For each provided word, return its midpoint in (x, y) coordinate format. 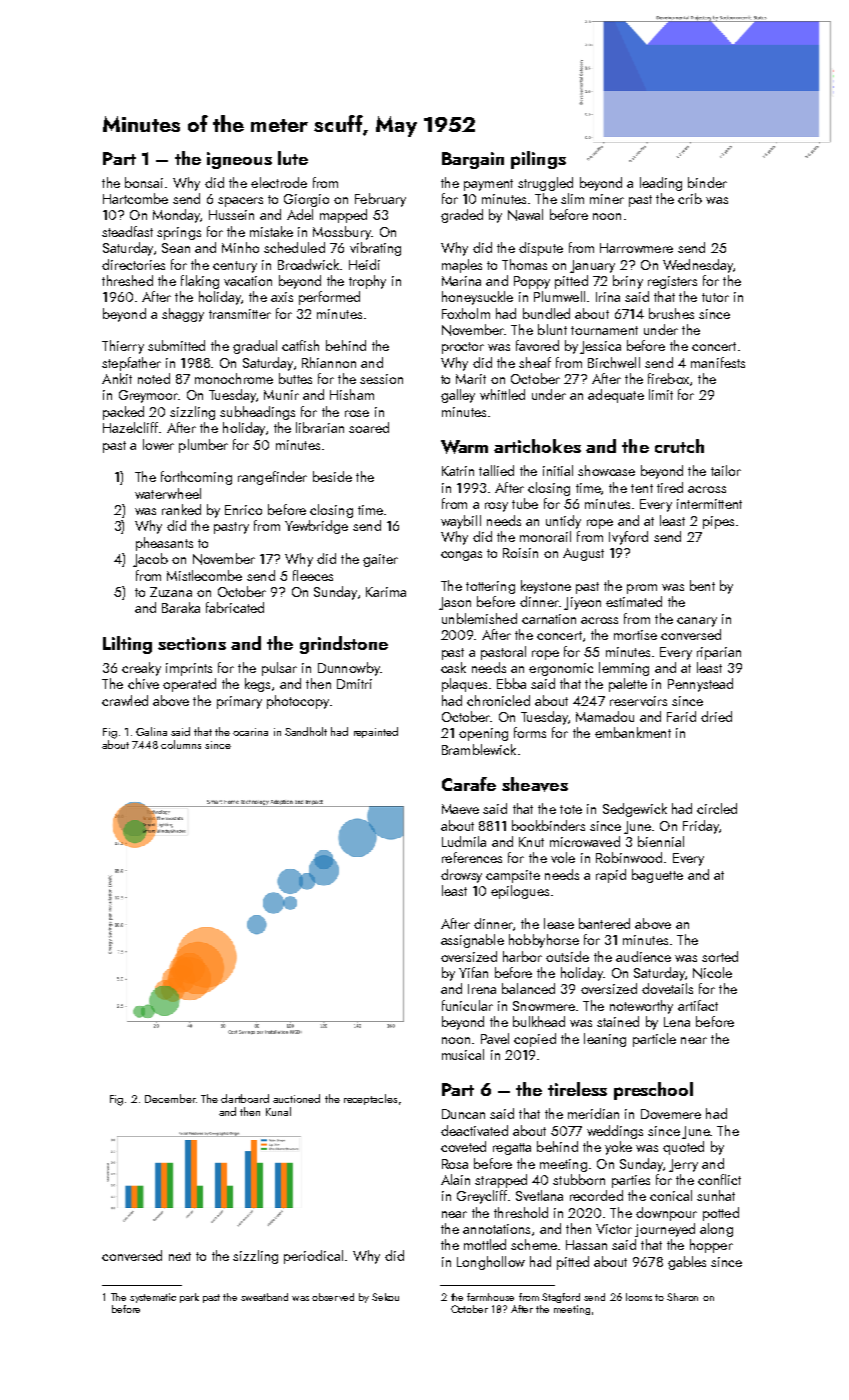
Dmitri (354, 684)
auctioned (296, 1098)
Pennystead (700, 685)
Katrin (458, 471)
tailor (726, 470)
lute (293, 158)
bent (702, 585)
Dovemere (671, 1114)
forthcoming (196, 478)
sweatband (264, 1297)
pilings (538, 160)
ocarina (250, 732)
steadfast (127, 231)
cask (453, 667)
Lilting (127, 645)
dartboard (245, 1098)
